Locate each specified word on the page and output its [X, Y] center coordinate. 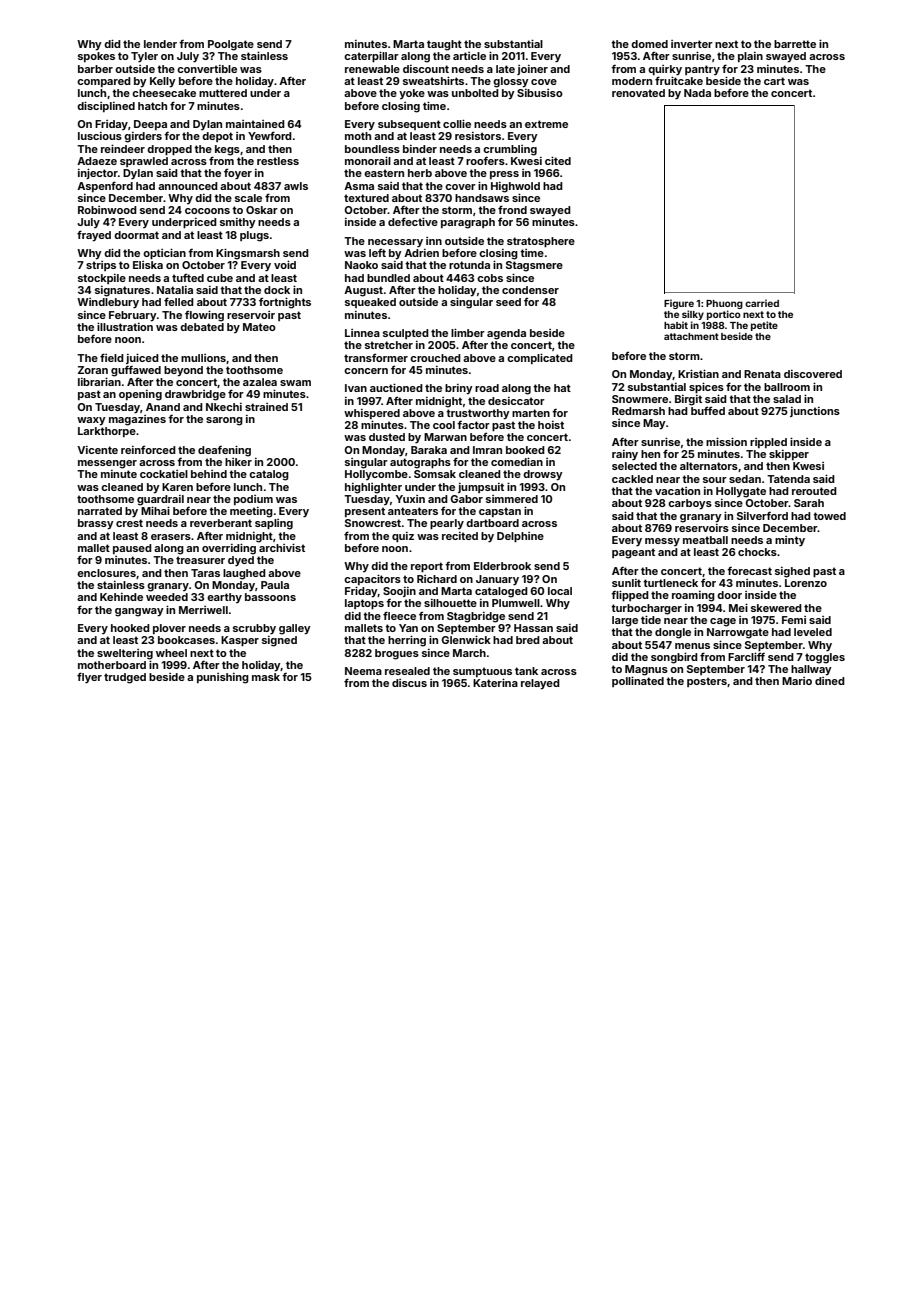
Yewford [270, 135]
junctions [815, 412]
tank [526, 671]
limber [468, 332]
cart [774, 81]
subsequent [409, 125]
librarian [99, 381]
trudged [125, 678]
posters [707, 682]
